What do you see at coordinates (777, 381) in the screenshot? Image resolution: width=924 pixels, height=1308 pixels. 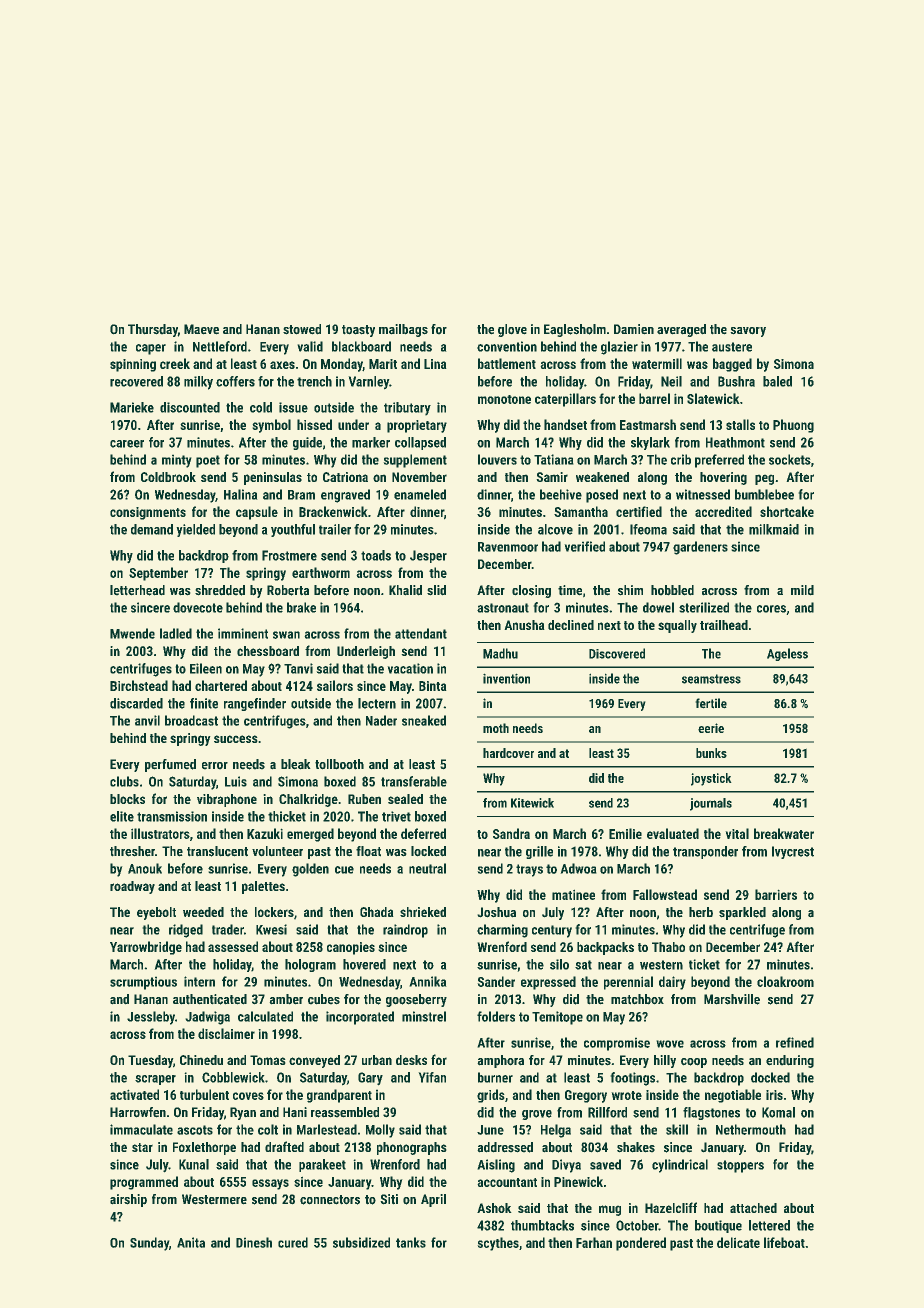 I see `baled` at bounding box center [777, 381].
